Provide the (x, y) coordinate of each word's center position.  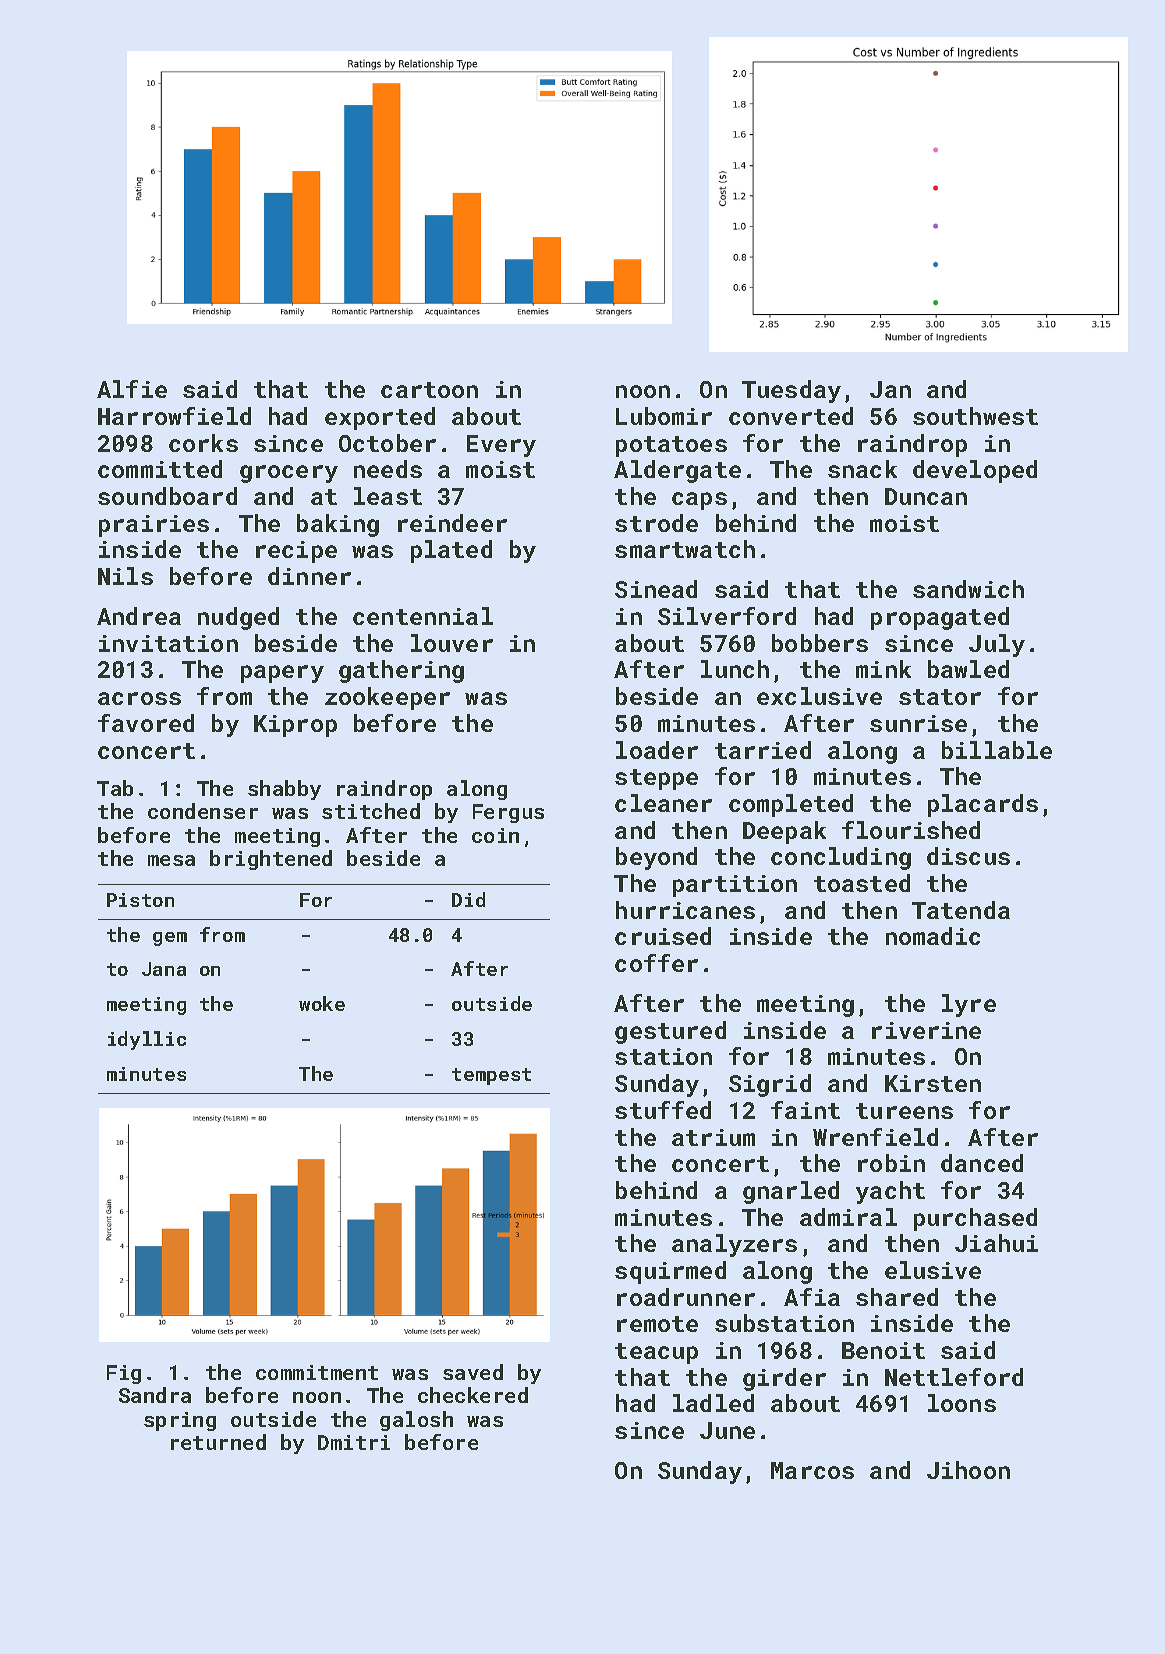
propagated (940, 618)
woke (322, 1003)
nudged (238, 618)
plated (451, 551)
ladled (713, 1403)
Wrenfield (875, 1137)
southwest (975, 416)
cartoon (429, 390)
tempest (491, 1076)
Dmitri (354, 1442)
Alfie (132, 389)
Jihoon (968, 1470)
